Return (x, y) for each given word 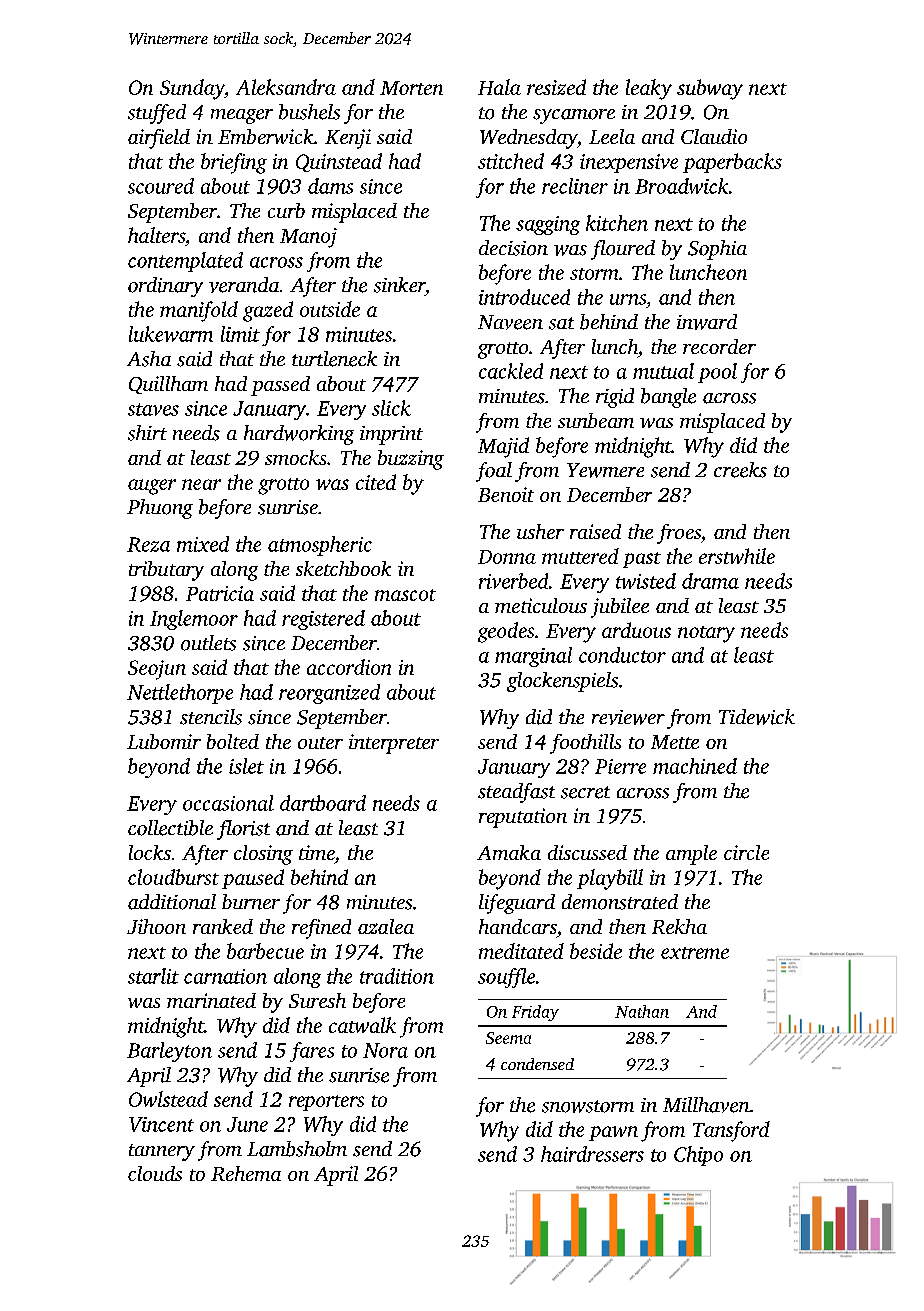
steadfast (516, 793)
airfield (159, 139)
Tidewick (757, 717)
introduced (524, 297)
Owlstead (168, 1099)
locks (150, 852)
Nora (385, 1050)
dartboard (323, 803)
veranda (244, 285)
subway (710, 89)
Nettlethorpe (180, 694)
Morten (411, 88)
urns (628, 299)
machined (695, 766)
